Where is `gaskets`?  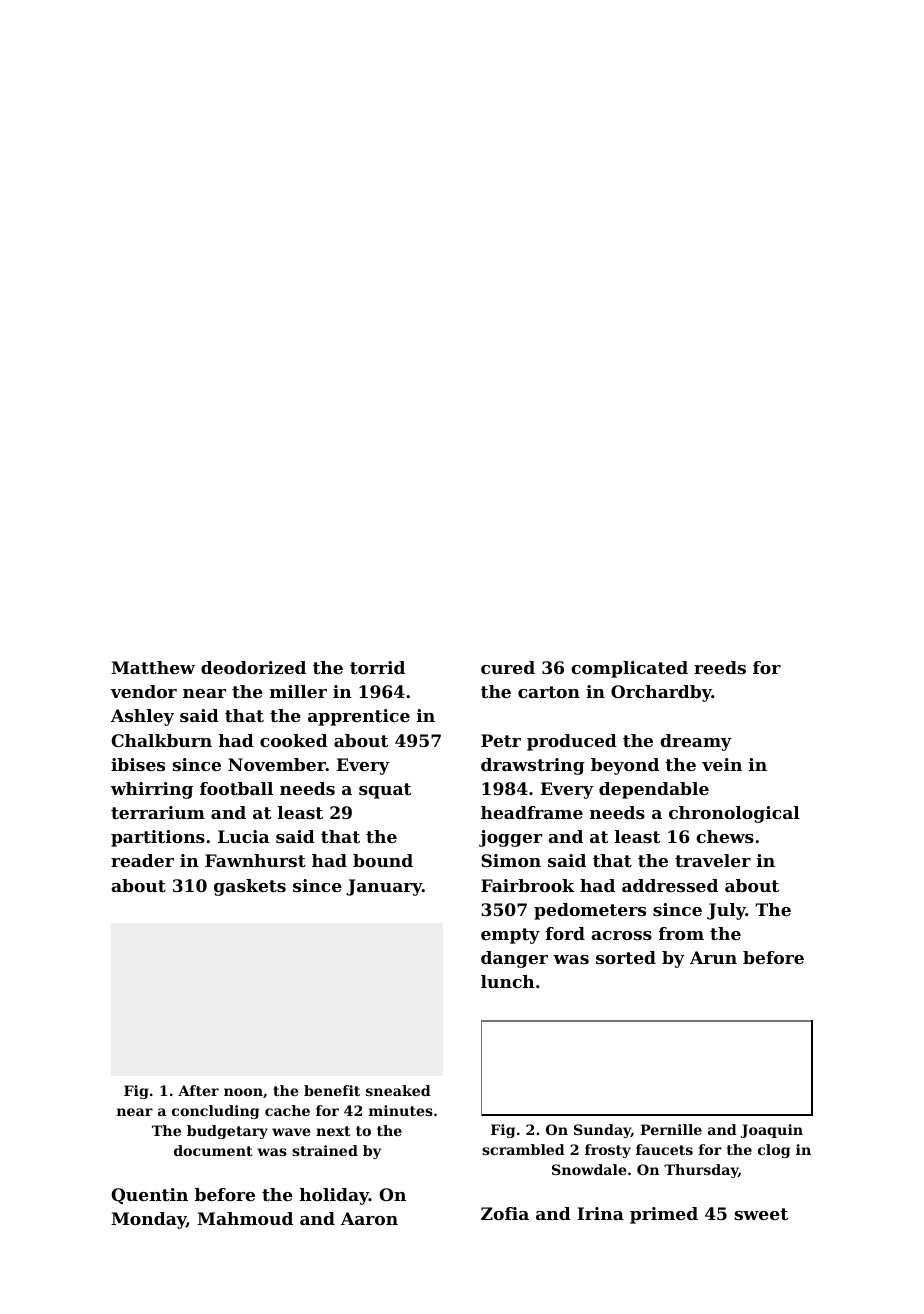
gaskets is located at coordinates (250, 887).
